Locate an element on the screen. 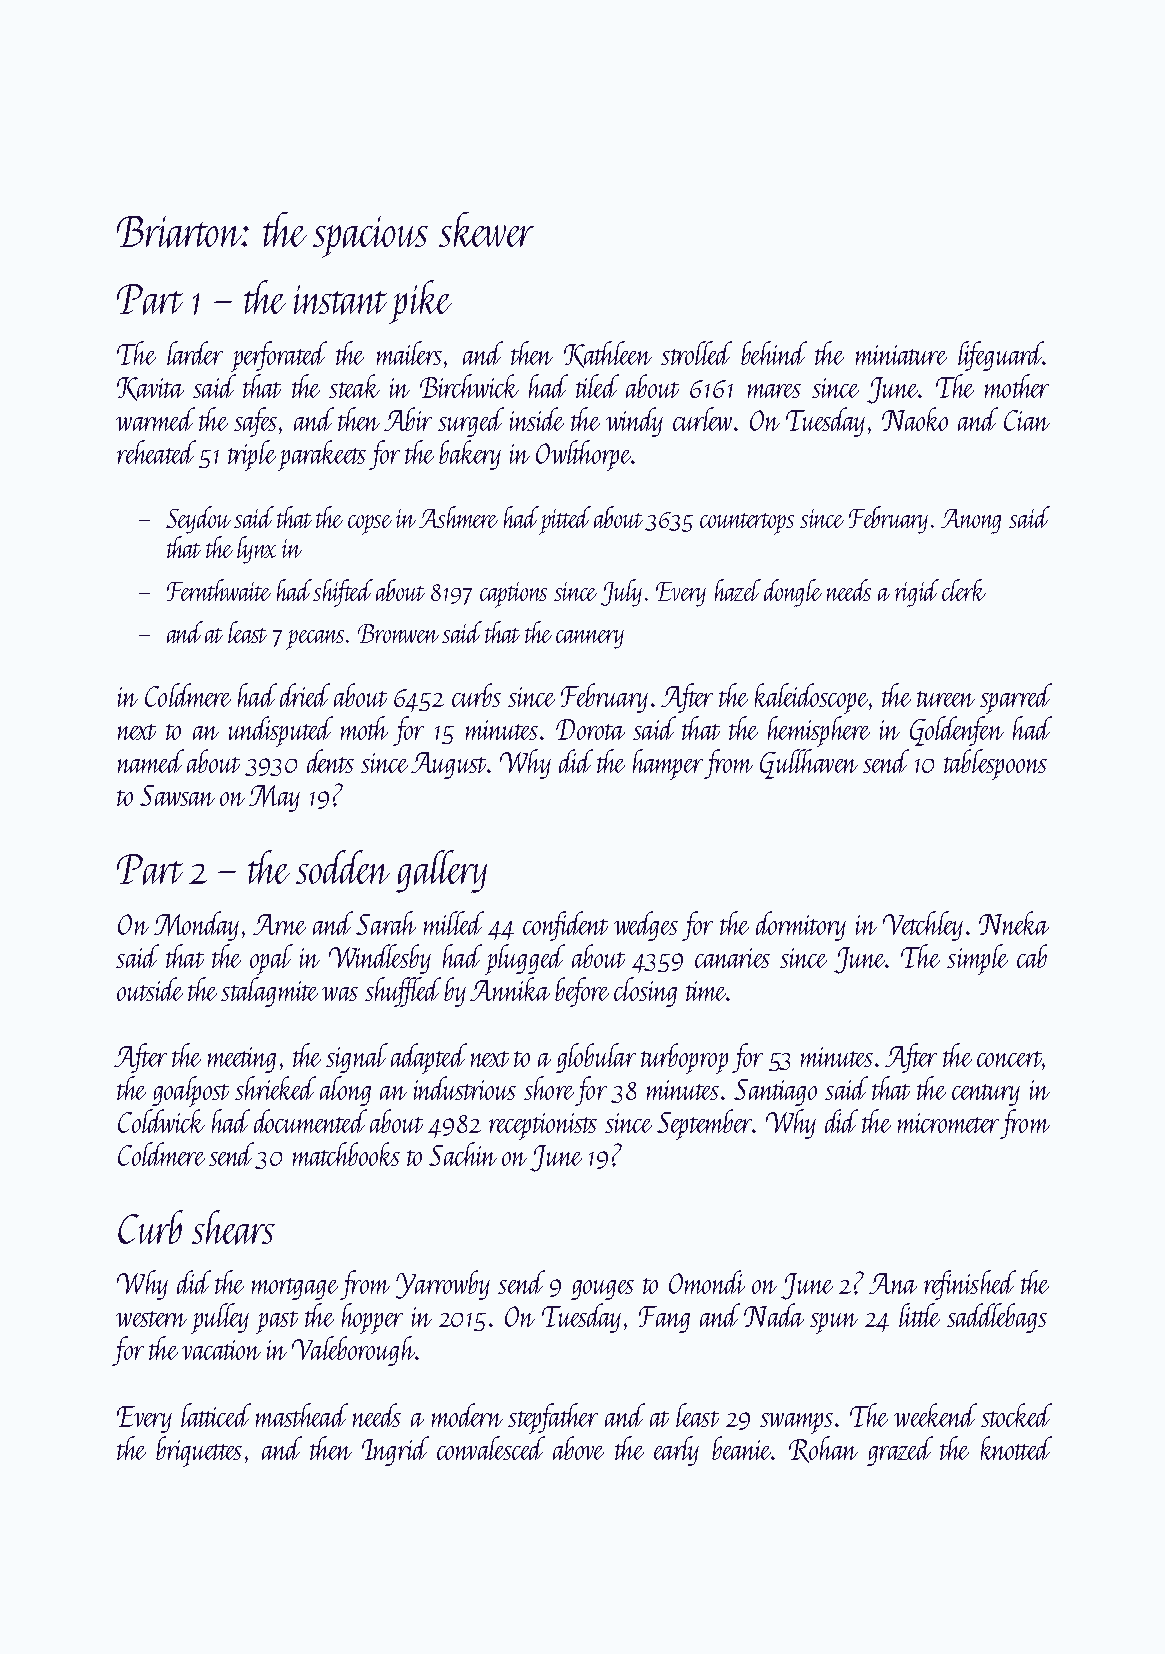 The width and height of the screenshot is (1165, 1654). Cian is located at coordinates (1027, 420).
